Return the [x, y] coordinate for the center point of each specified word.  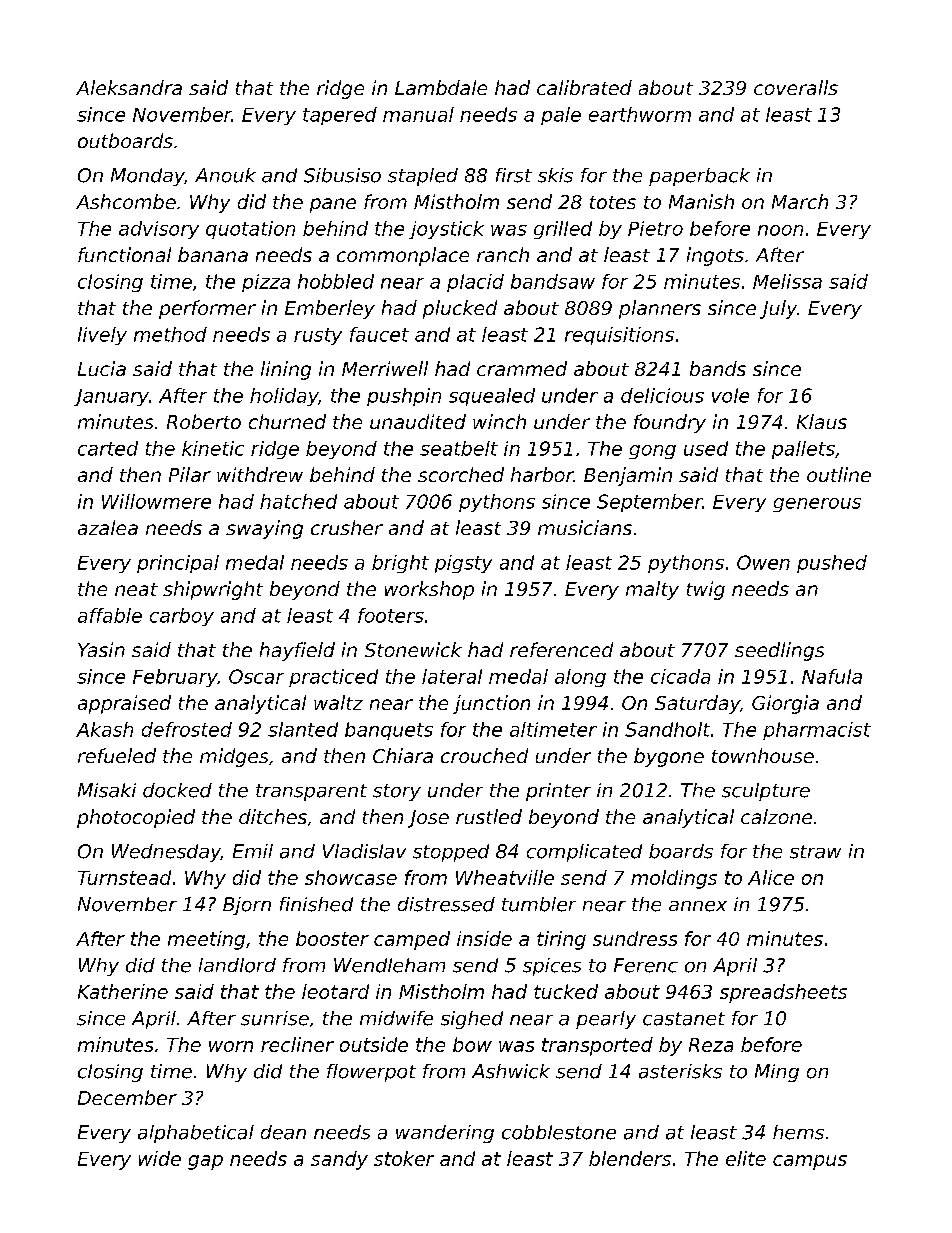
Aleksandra [129, 87]
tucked [566, 991]
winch [499, 421]
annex [698, 906]
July [778, 309]
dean [283, 1132]
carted [108, 448]
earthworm [640, 114]
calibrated [584, 87]
